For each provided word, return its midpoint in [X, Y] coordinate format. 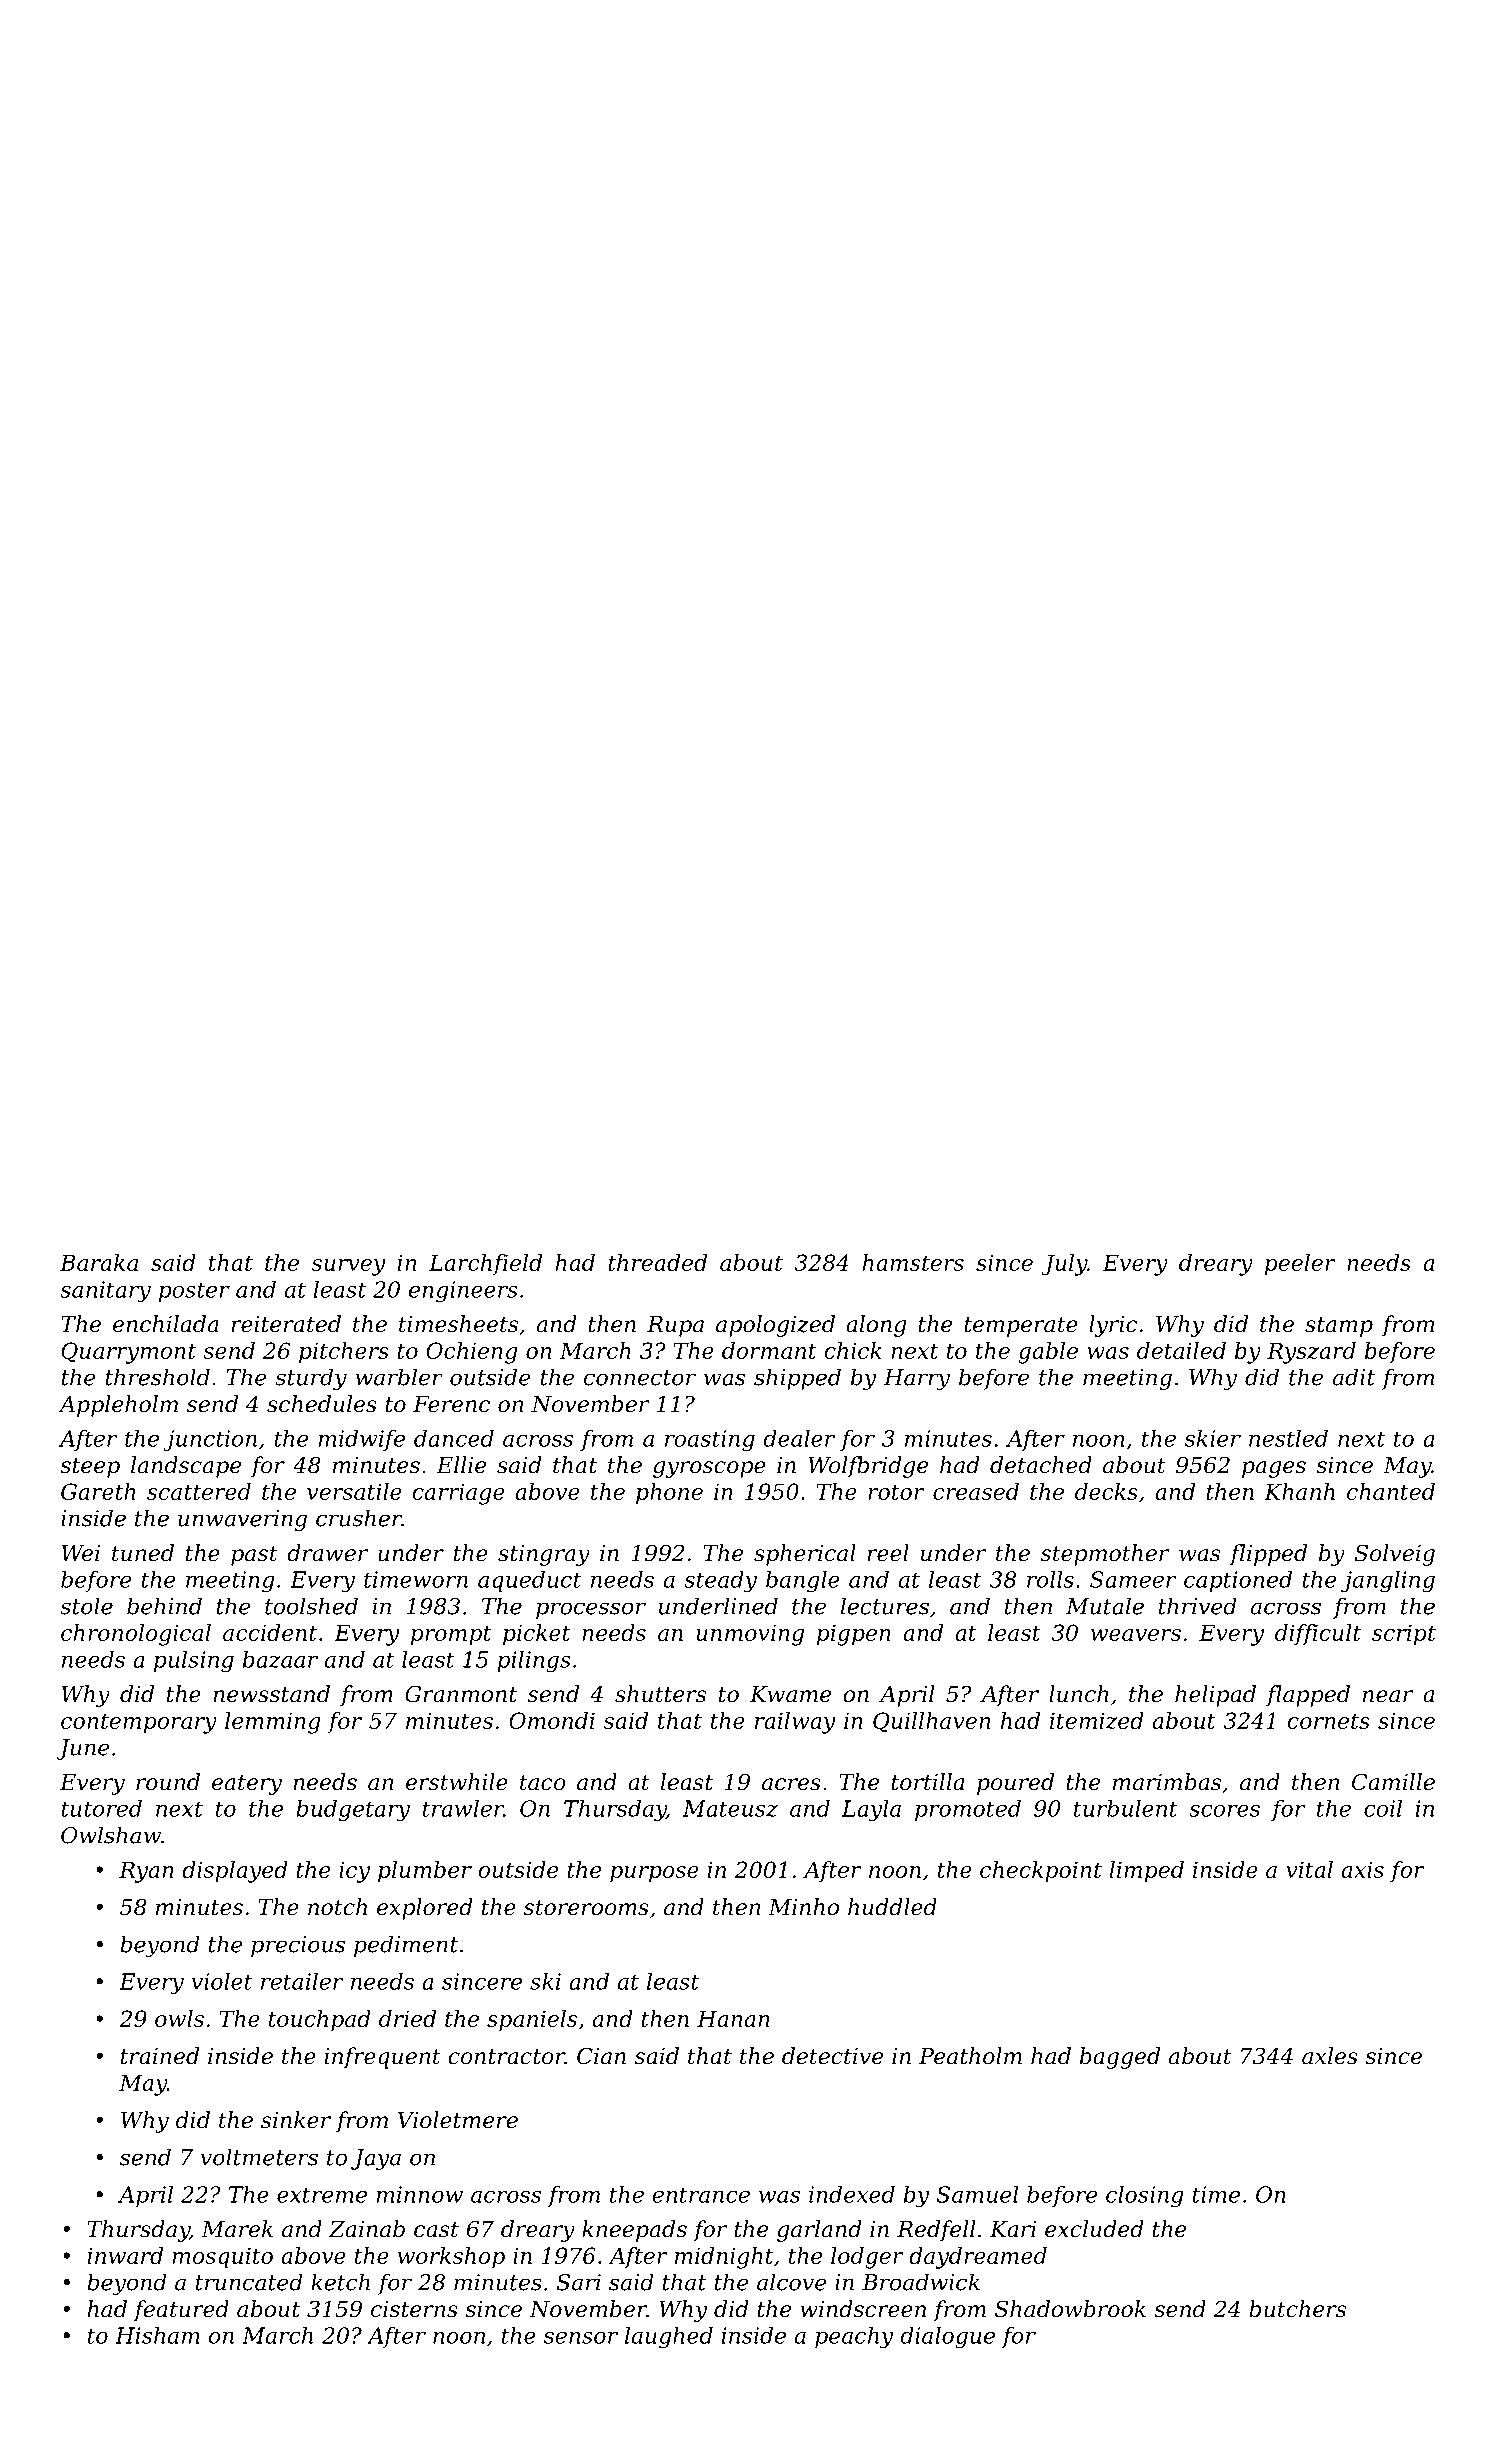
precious [298, 1946]
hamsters [913, 1262]
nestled [1288, 1438]
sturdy [311, 1379]
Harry [917, 1379]
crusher [359, 1518]
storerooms [586, 1908]
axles [1330, 2056]
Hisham [157, 2335]
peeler [1300, 1265]
